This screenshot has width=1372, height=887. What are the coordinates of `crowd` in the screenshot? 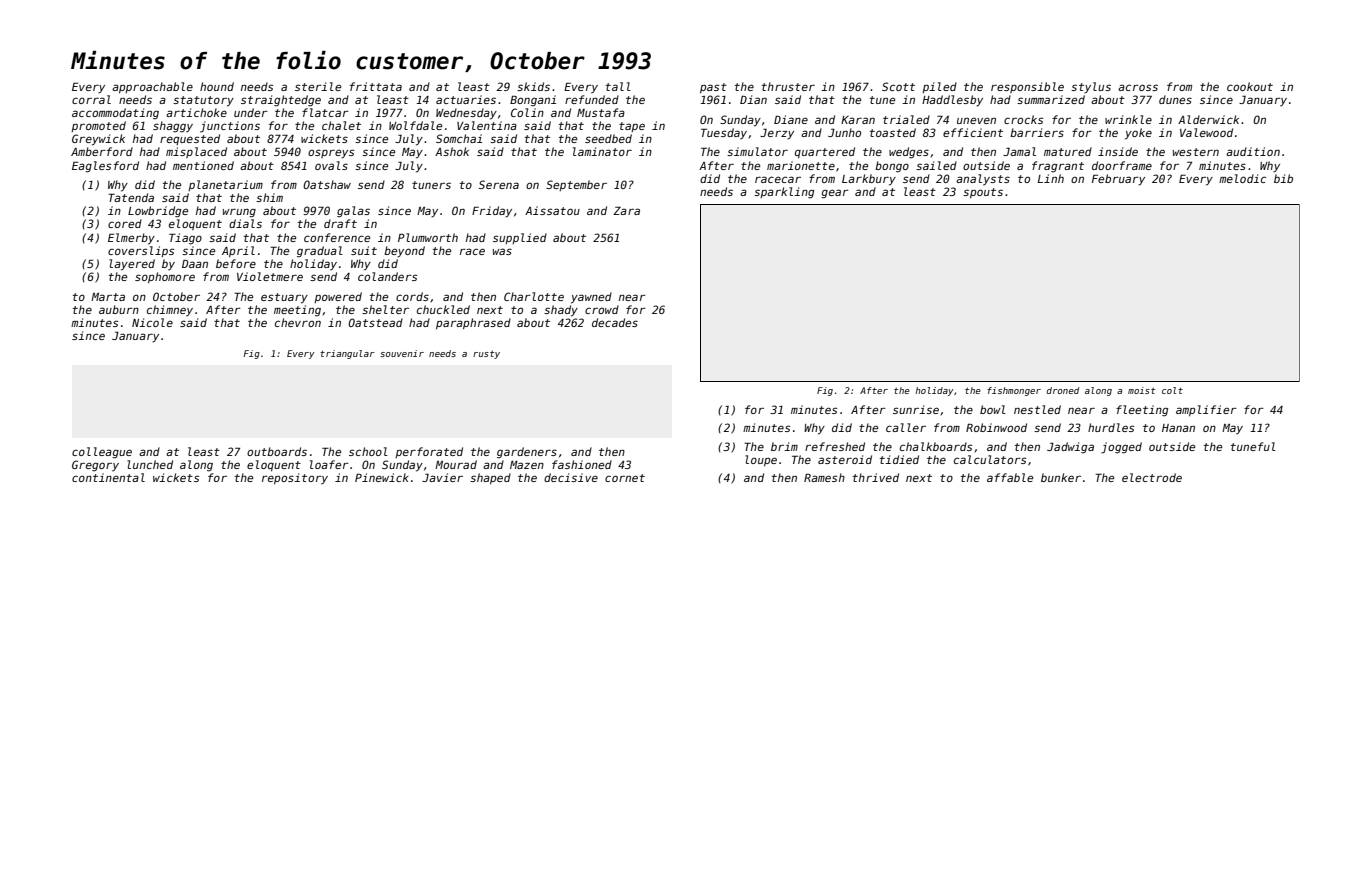 It's located at (602, 309).
